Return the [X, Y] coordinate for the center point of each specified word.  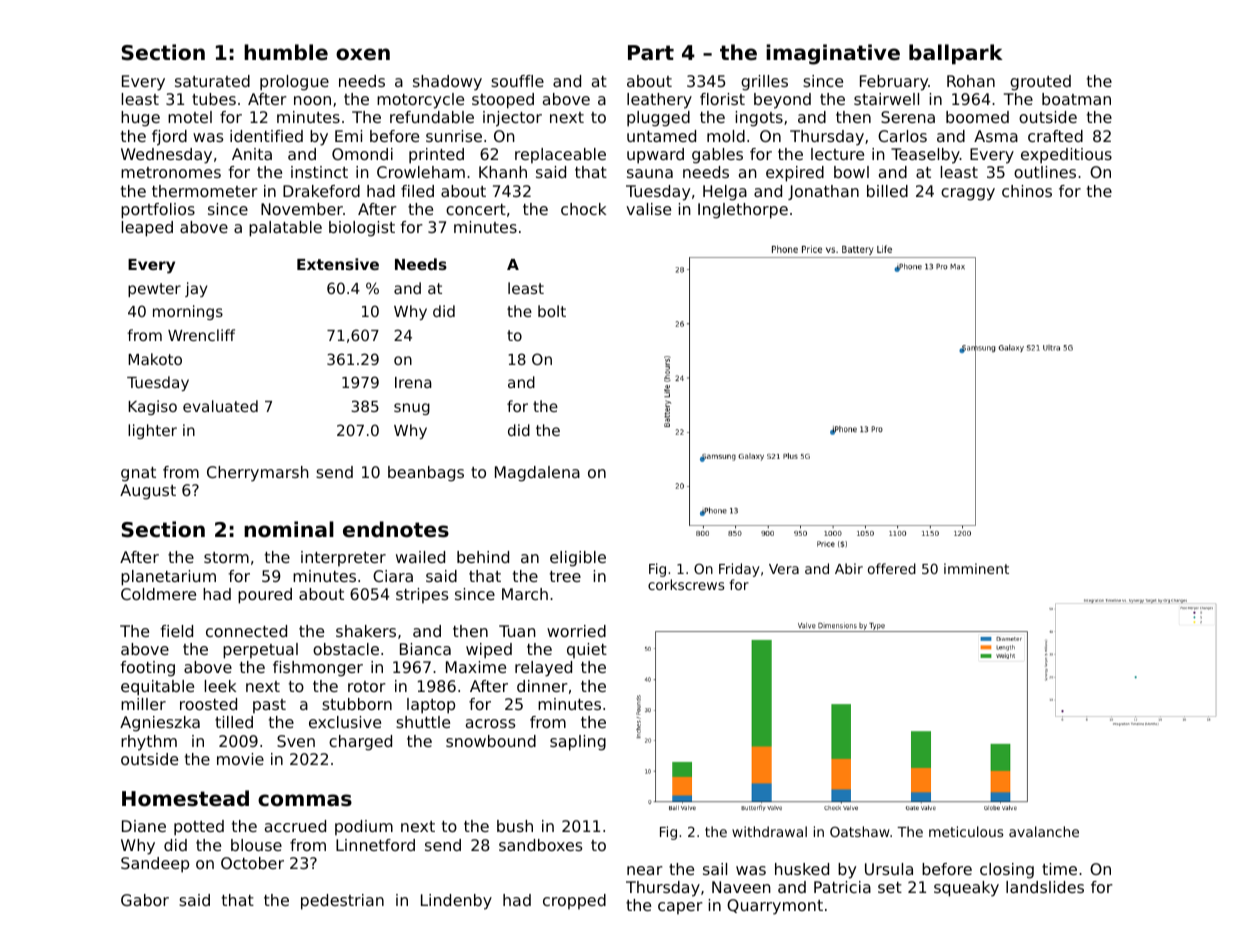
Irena [413, 382]
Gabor [145, 900]
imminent [976, 568]
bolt [552, 311]
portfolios [158, 211]
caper [680, 908]
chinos [1027, 191]
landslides [1045, 887]
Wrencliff [201, 335]
